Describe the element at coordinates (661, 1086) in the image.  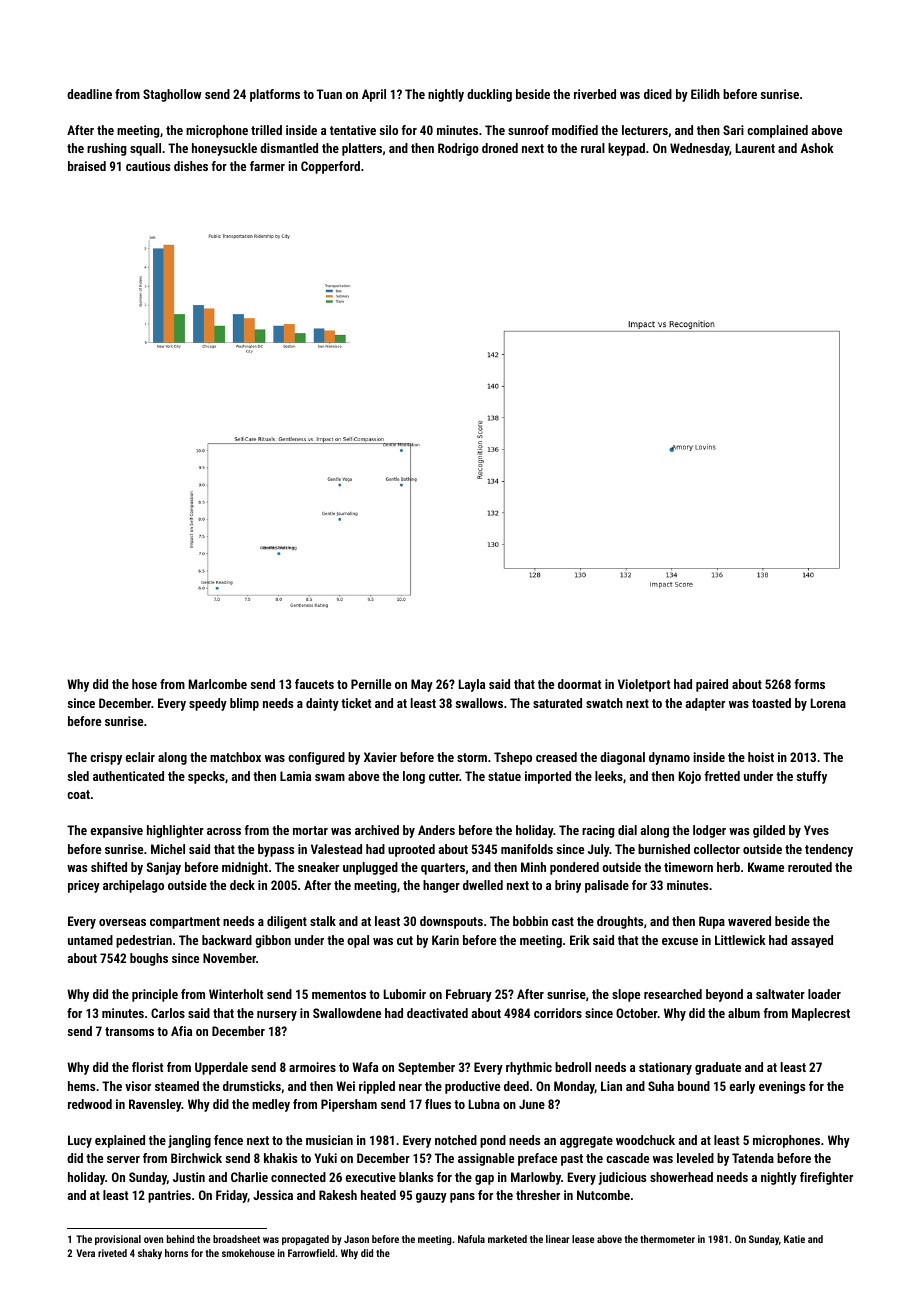
I see `Suha` at that location.
